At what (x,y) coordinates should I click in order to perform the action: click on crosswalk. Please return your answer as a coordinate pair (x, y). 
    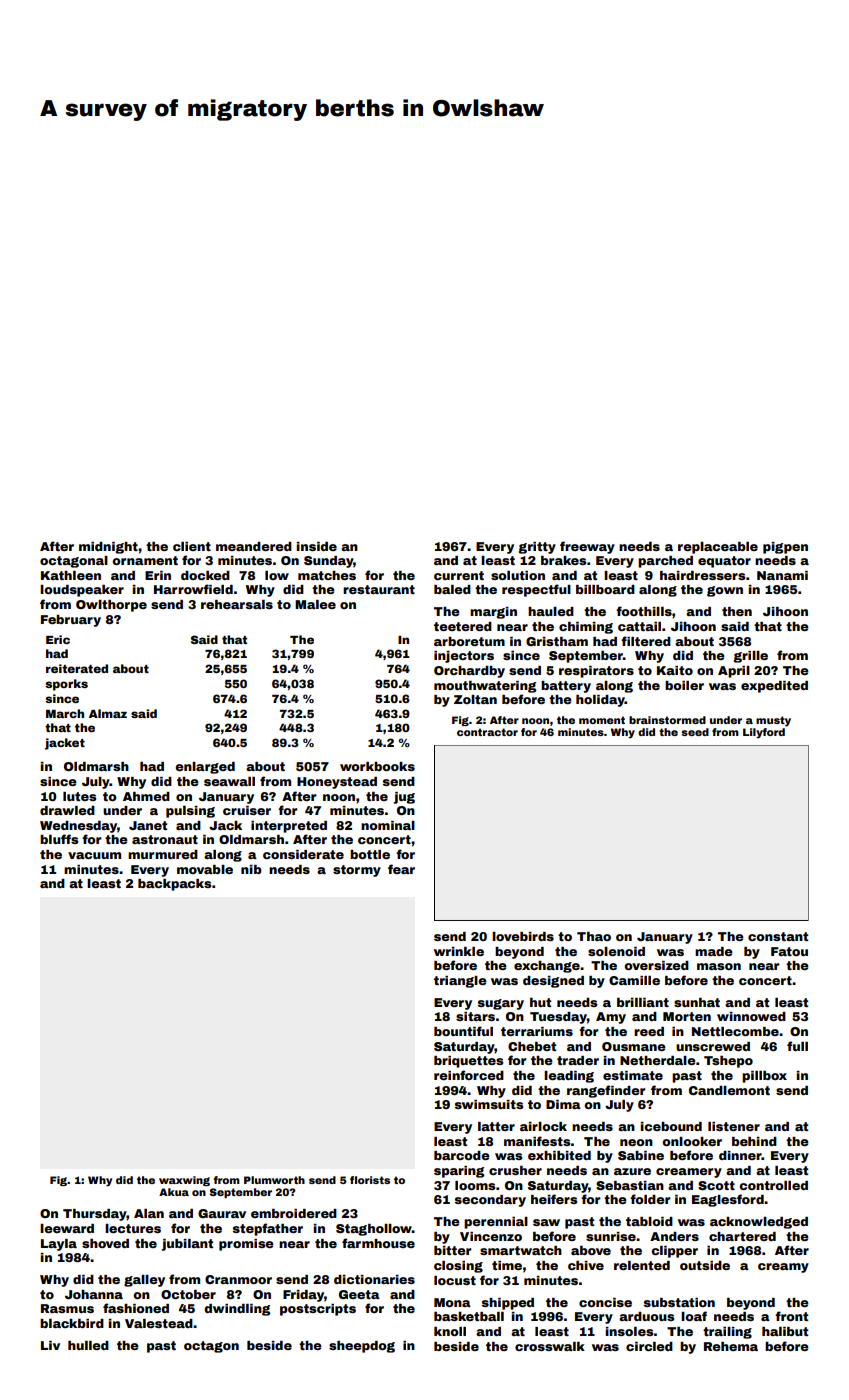
    Looking at the image, I should click on (550, 1346).
